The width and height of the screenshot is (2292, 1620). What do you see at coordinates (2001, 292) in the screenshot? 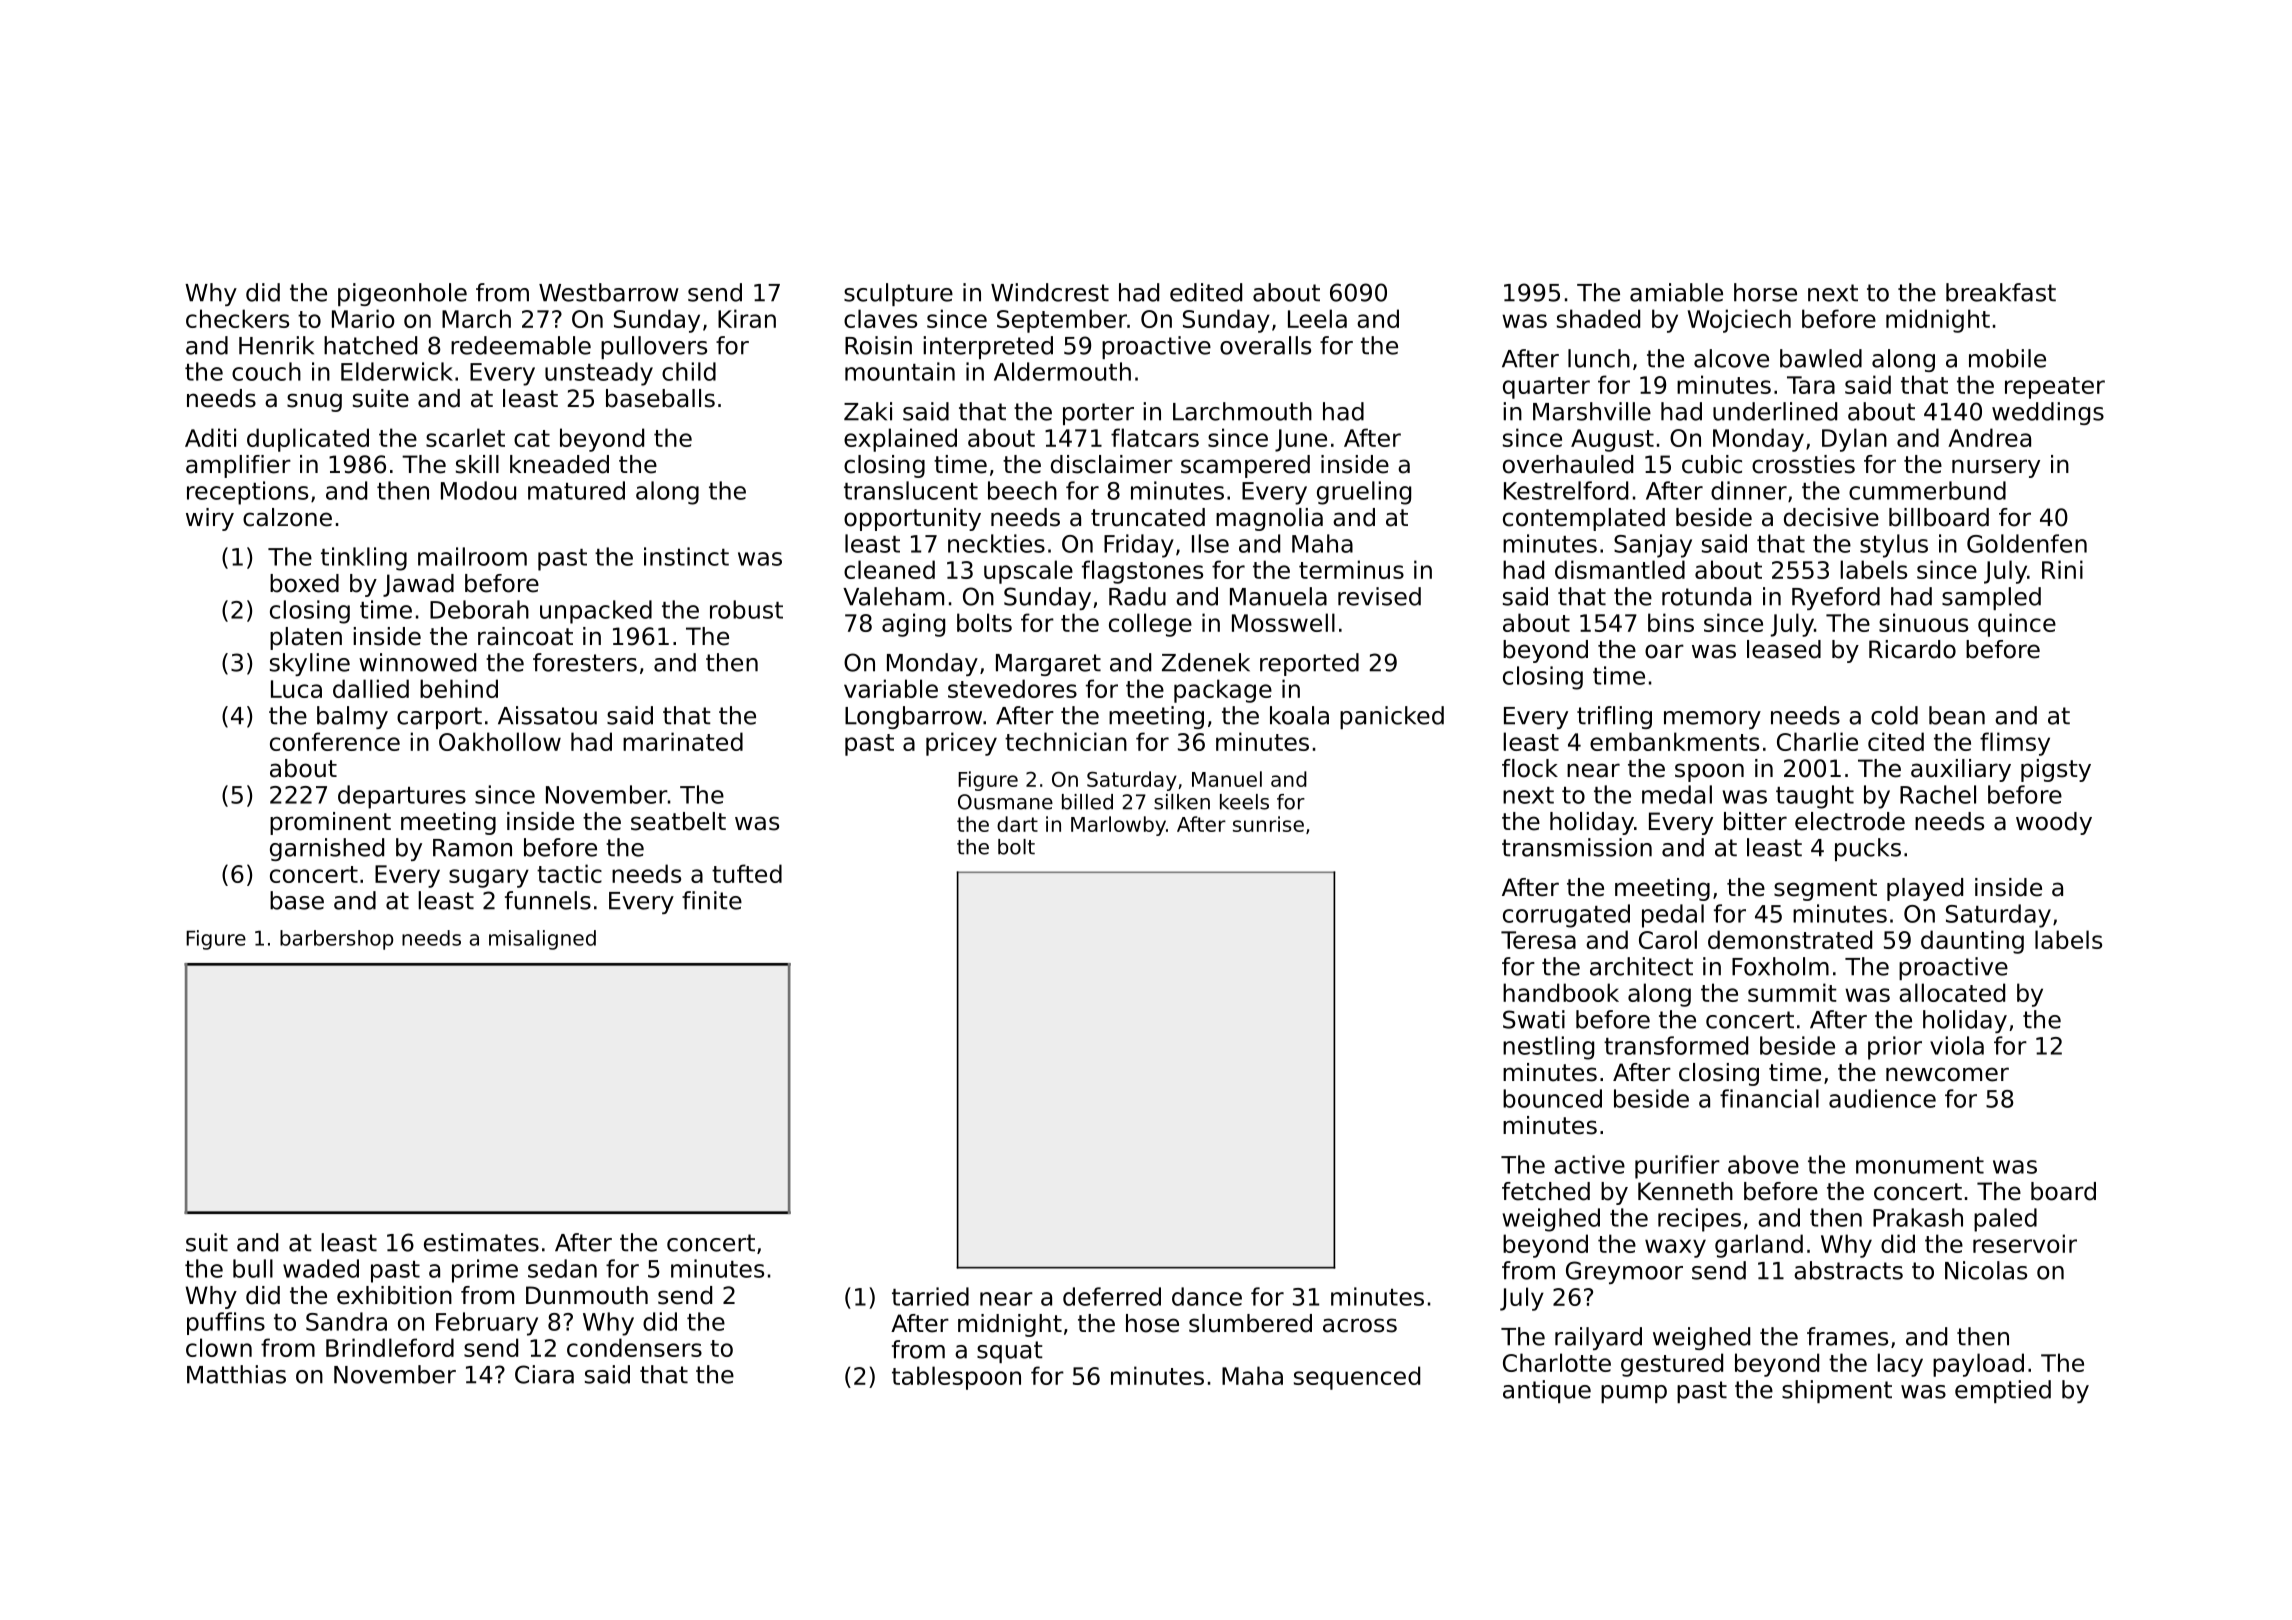
I see `breakfast` at bounding box center [2001, 292].
